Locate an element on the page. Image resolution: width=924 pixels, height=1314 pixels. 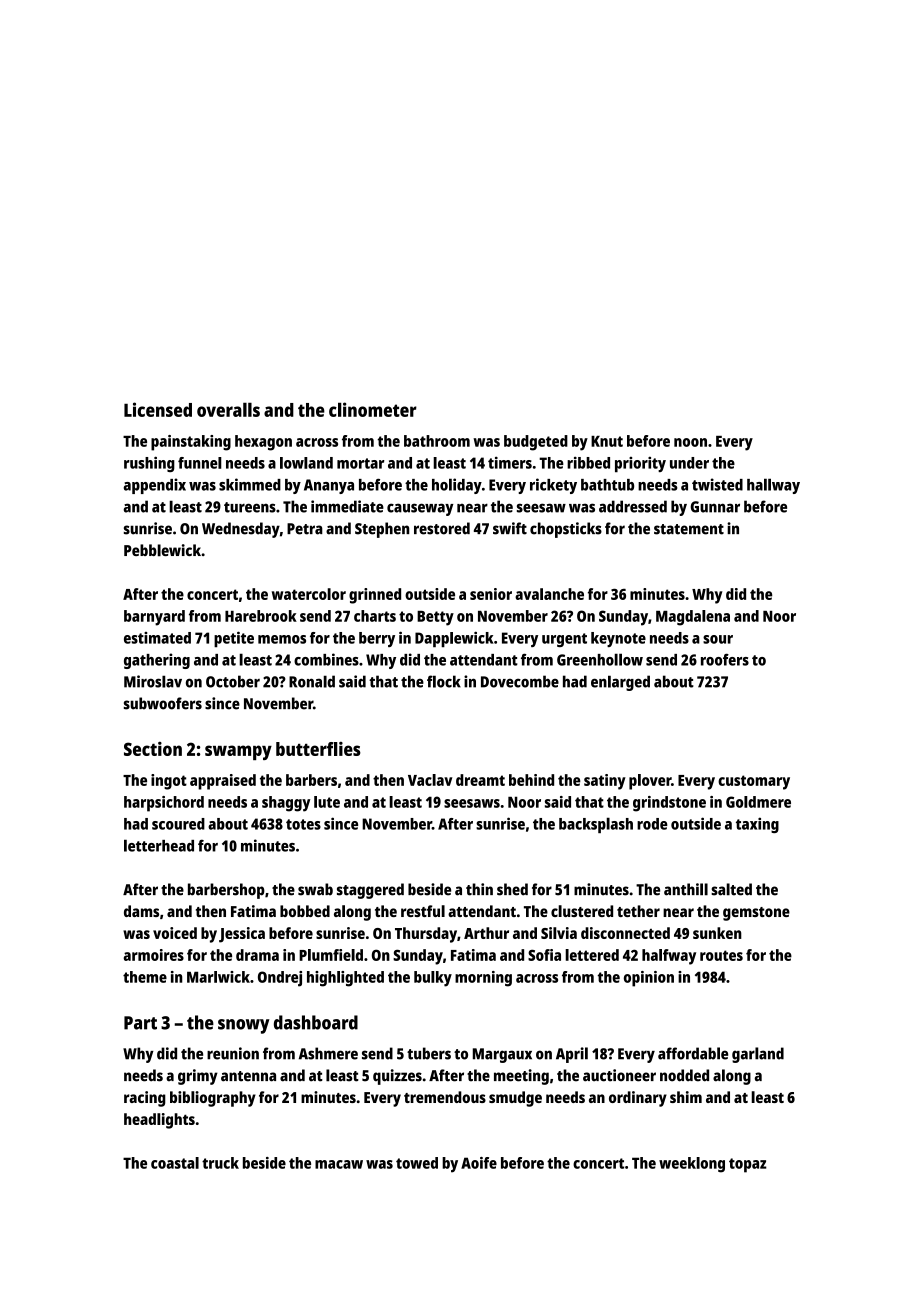
scoured is located at coordinates (178, 824).
